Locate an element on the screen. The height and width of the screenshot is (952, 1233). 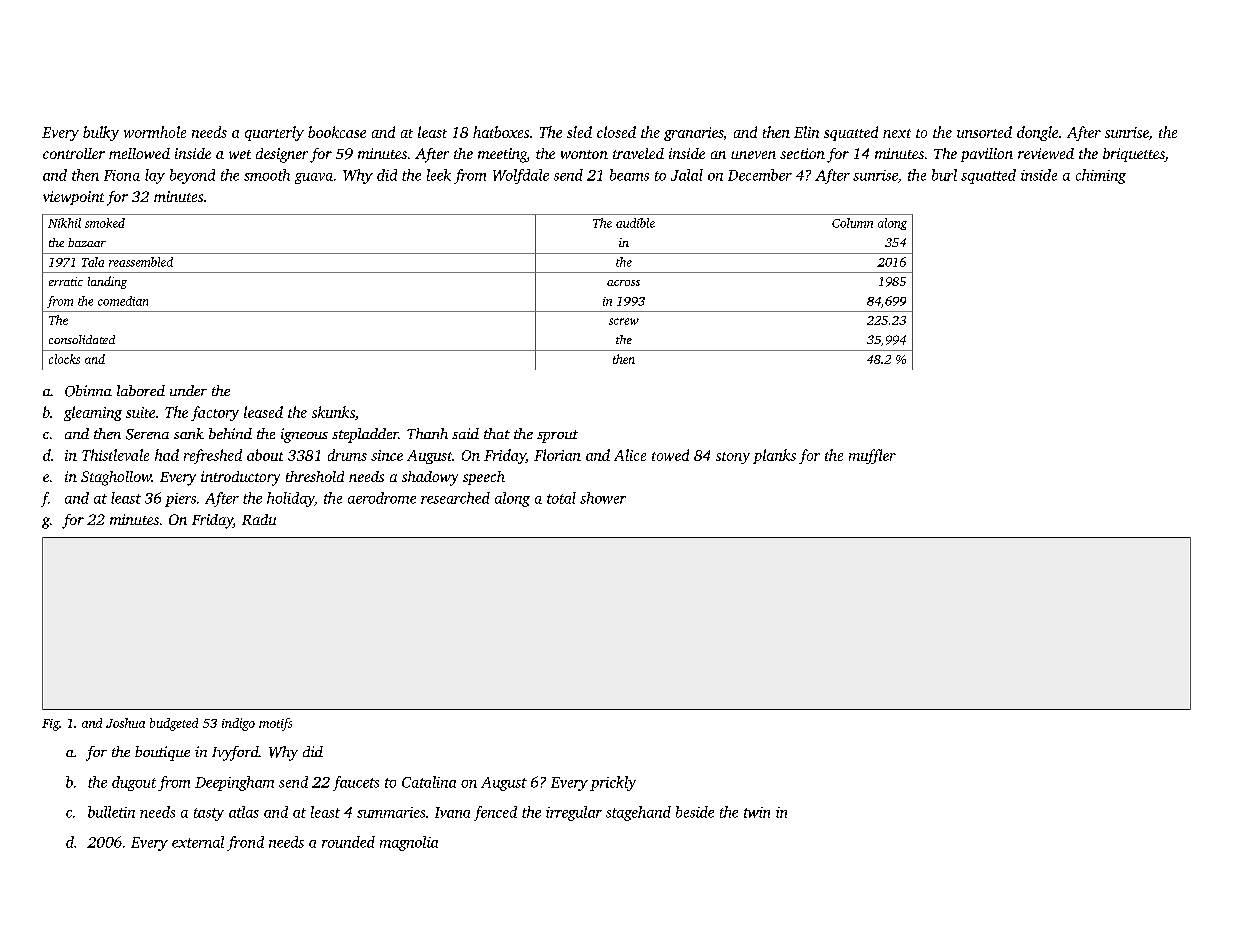
shower is located at coordinates (603, 498).
